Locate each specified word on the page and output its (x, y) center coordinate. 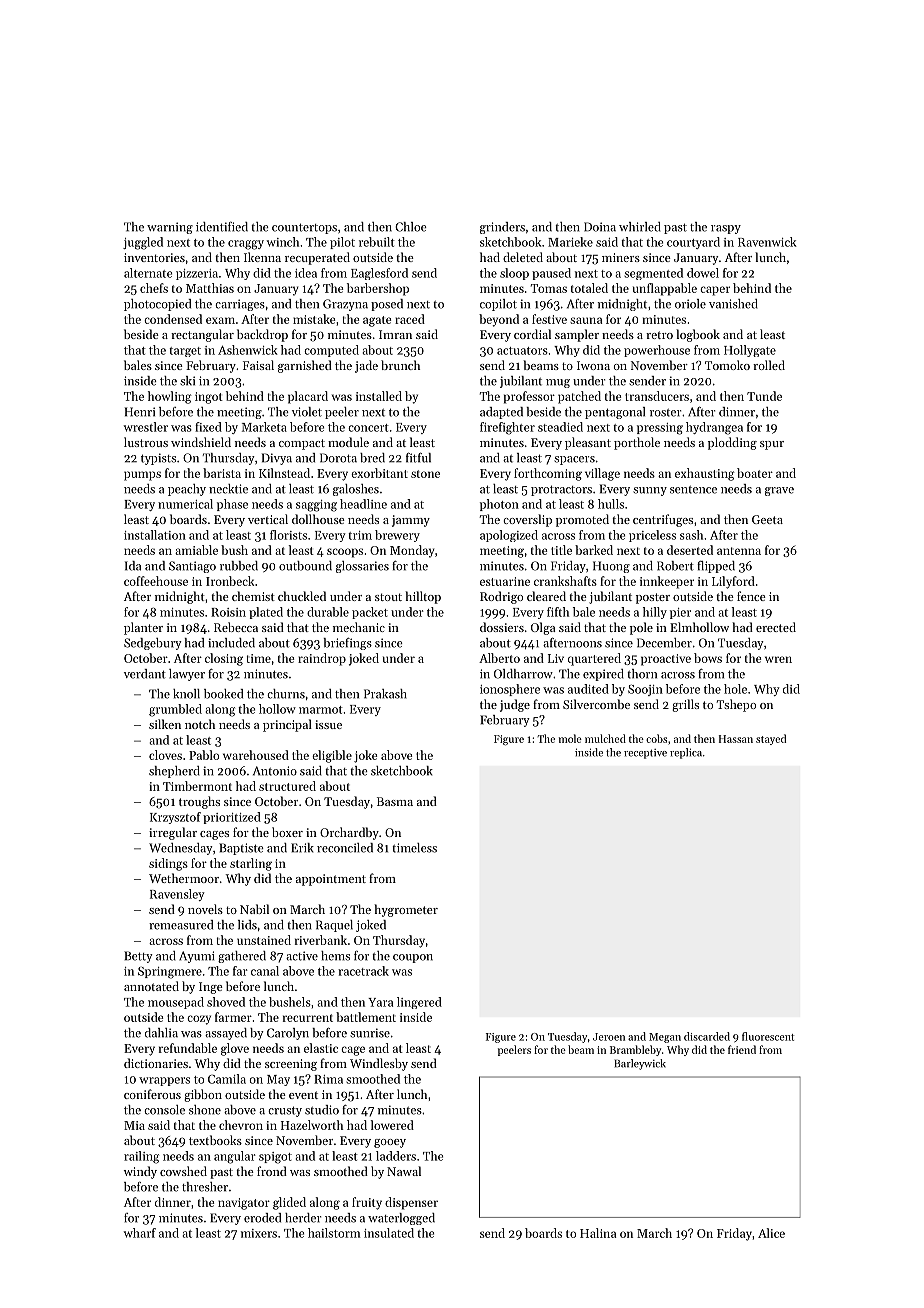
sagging (316, 506)
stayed (771, 739)
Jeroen (609, 1037)
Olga (543, 628)
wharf (140, 1233)
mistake (314, 319)
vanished (733, 304)
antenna (739, 551)
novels (205, 909)
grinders (502, 228)
